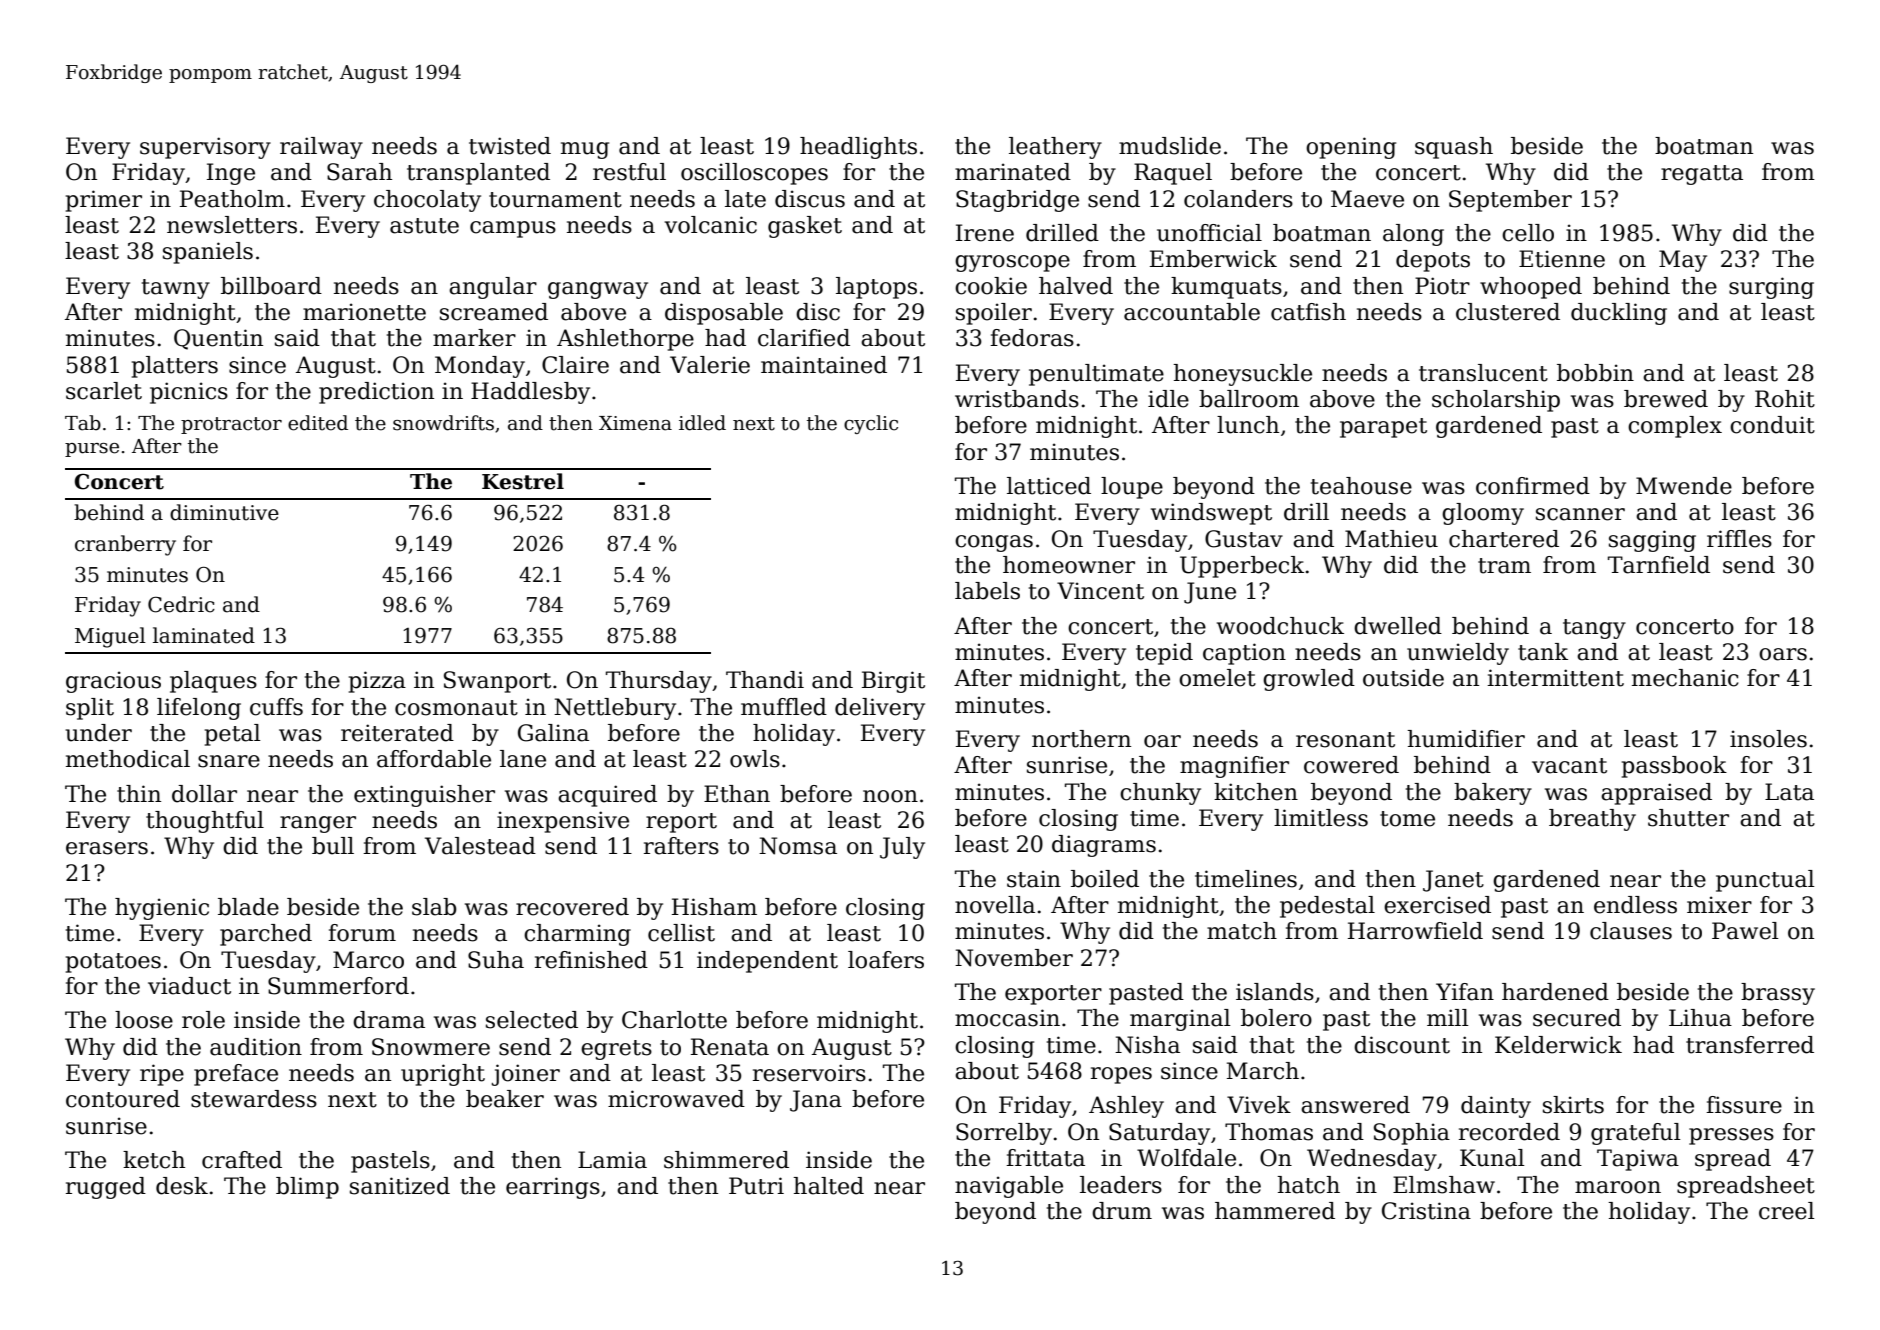  What do you see at coordinates (553, 1188) in the document?
I see `earrings` at bounding box center [553, 1188].
